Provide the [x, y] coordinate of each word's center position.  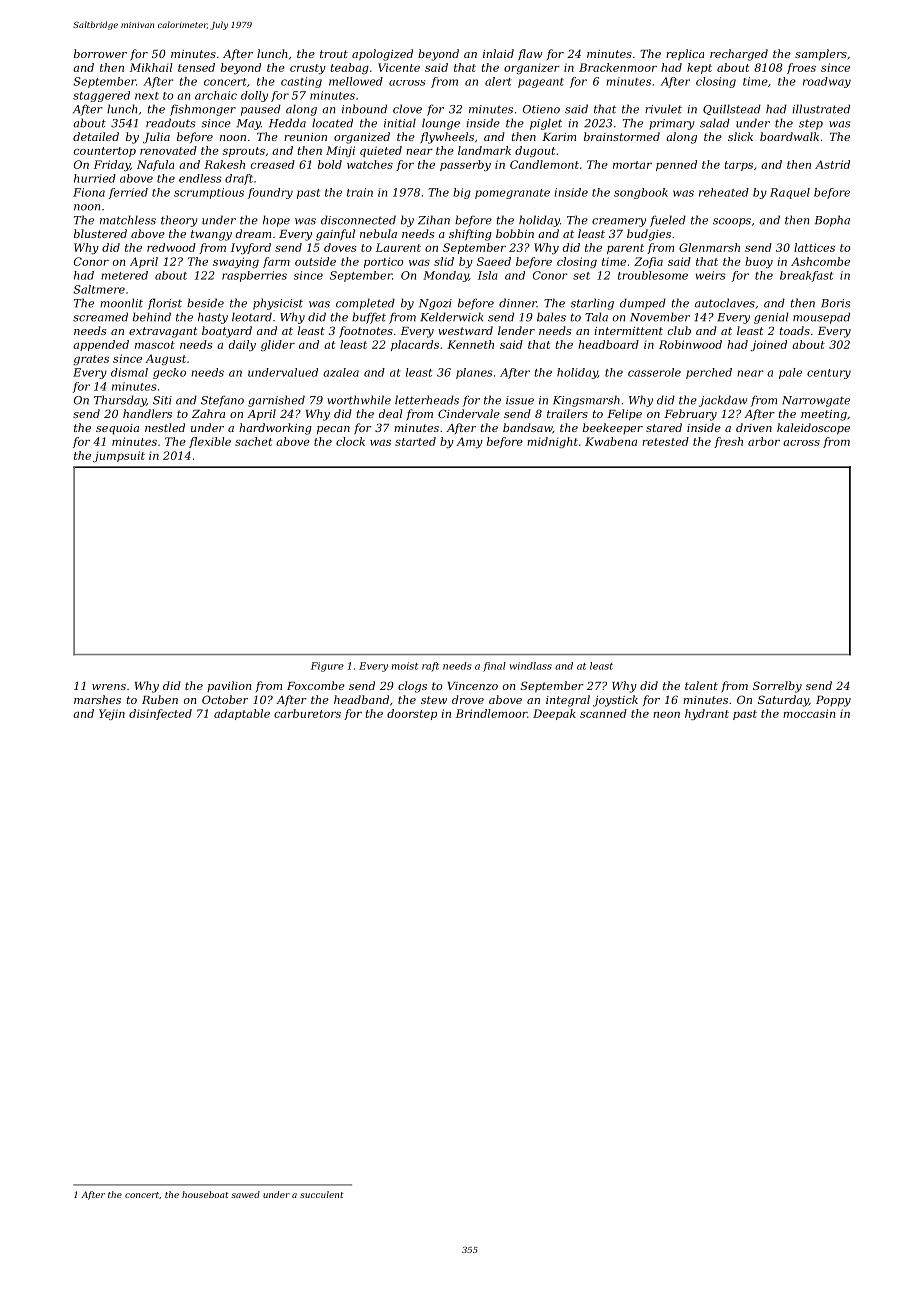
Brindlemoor [491, 713]
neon [666, 715]
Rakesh [224, 164]
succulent [322, 1194]
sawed [245, 1194]
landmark [484, 150]
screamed [100, 317]
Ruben [160, 699]
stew [434, 700]
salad [715, 123]
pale [790, 373]
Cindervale [469, 413]
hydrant [707, 714]
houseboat [205, 1194]
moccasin [809, 713]
